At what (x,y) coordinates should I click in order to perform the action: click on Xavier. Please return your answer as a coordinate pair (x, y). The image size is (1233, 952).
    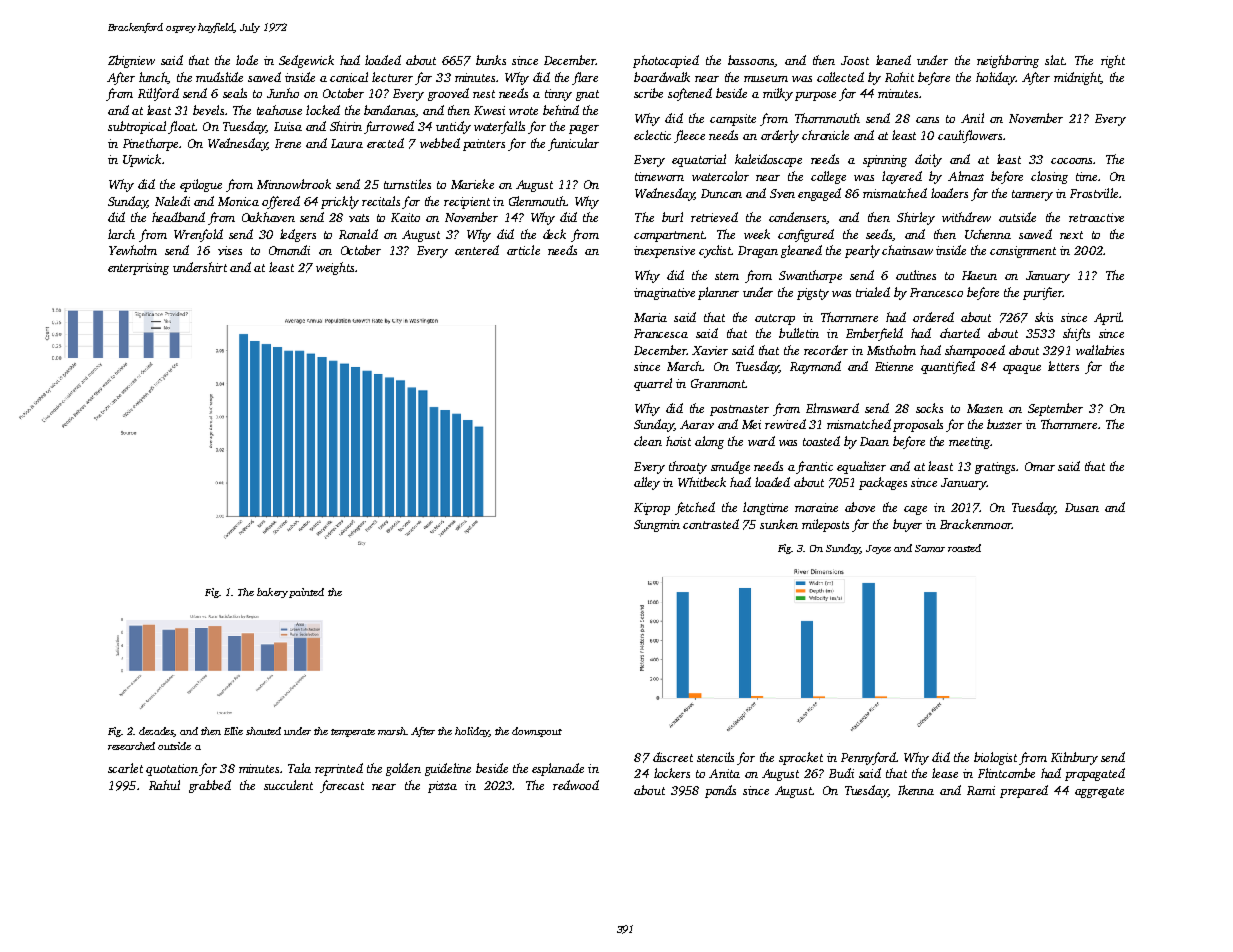
    Looking at the image, I should click on (710, 350).
